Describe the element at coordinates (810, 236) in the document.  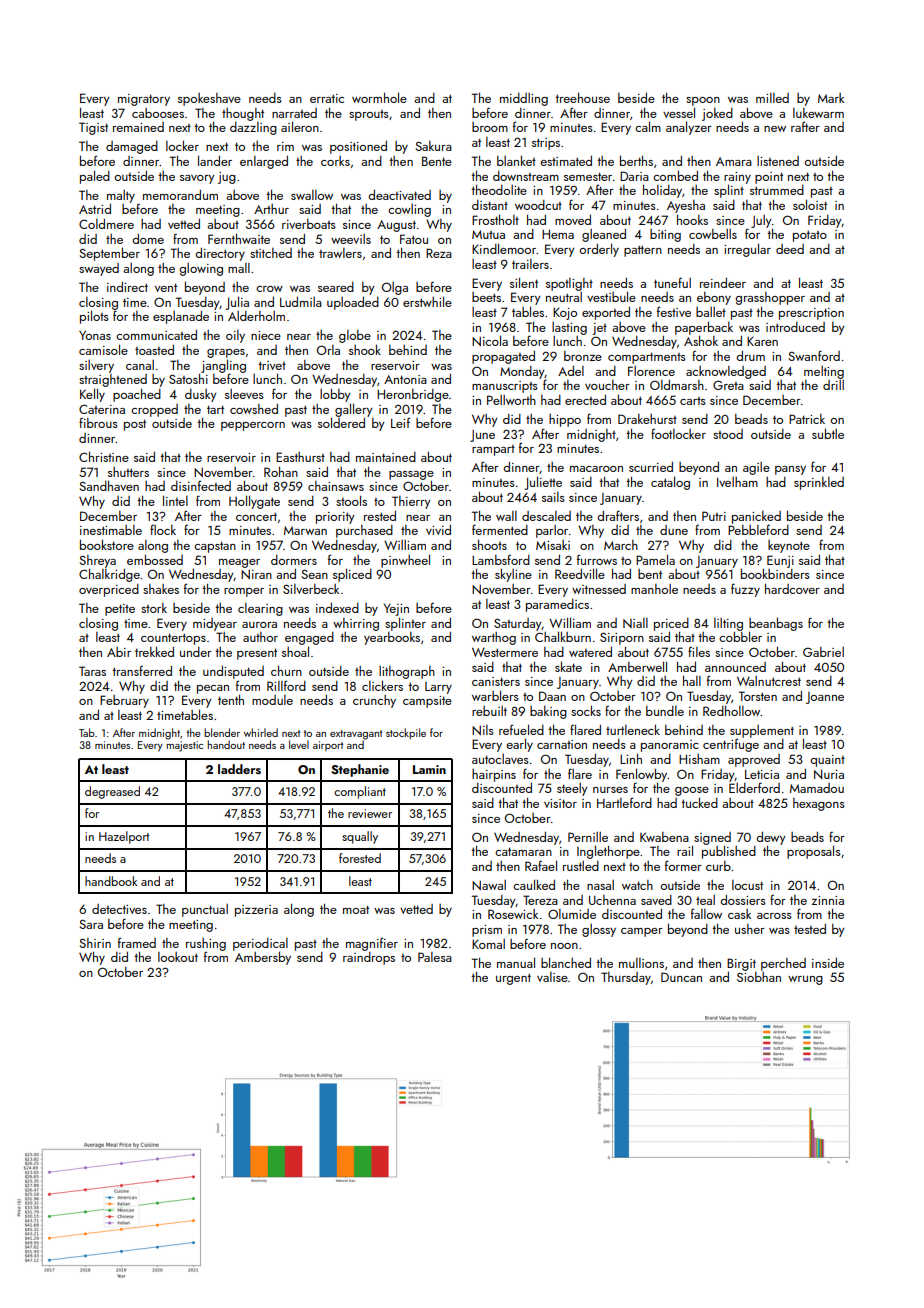
I see `potato` at that location.
